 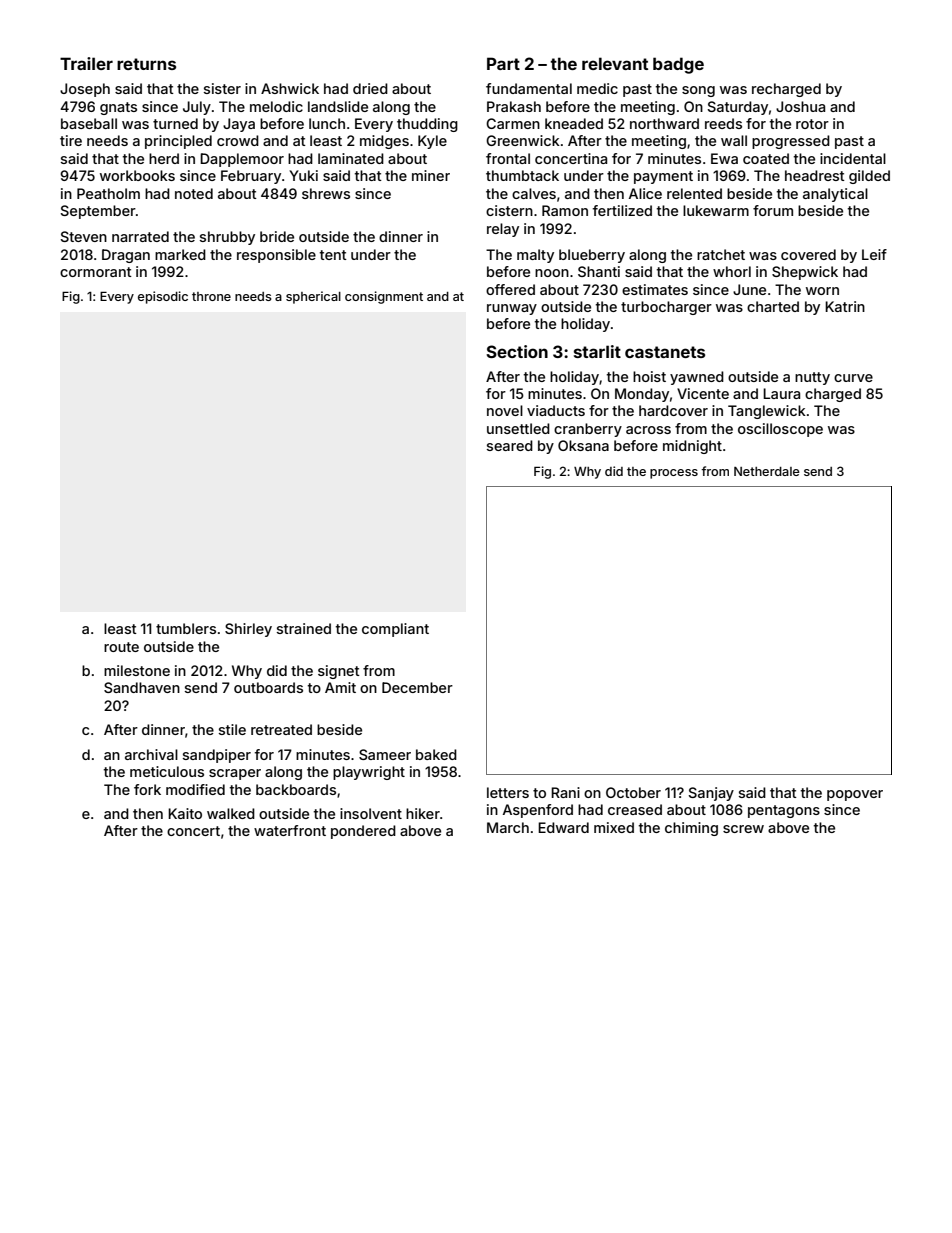 I want to click on Peatholm, so click(x=108, y=193).
